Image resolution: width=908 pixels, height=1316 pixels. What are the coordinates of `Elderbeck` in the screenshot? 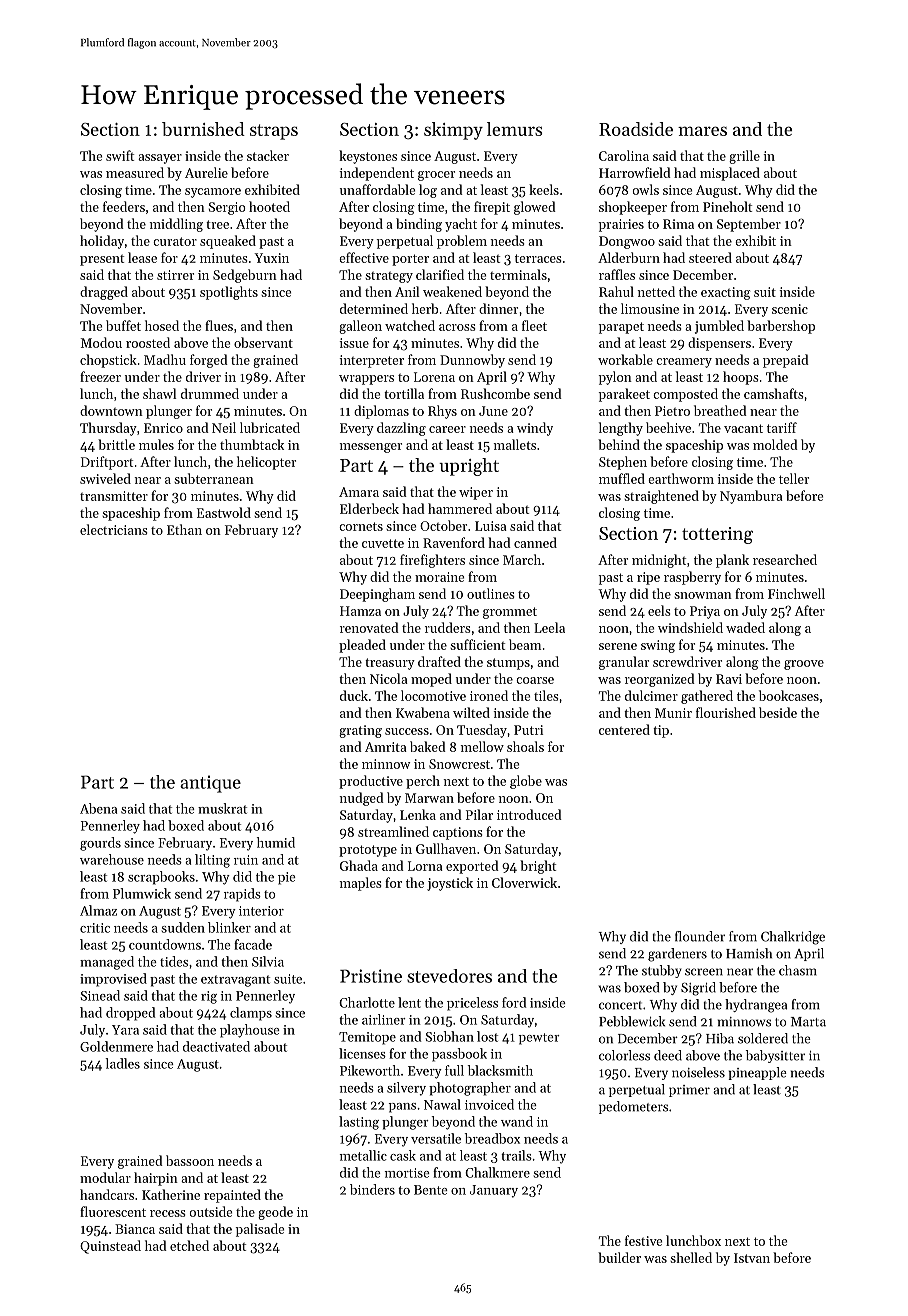 It's located at (369, 508).
